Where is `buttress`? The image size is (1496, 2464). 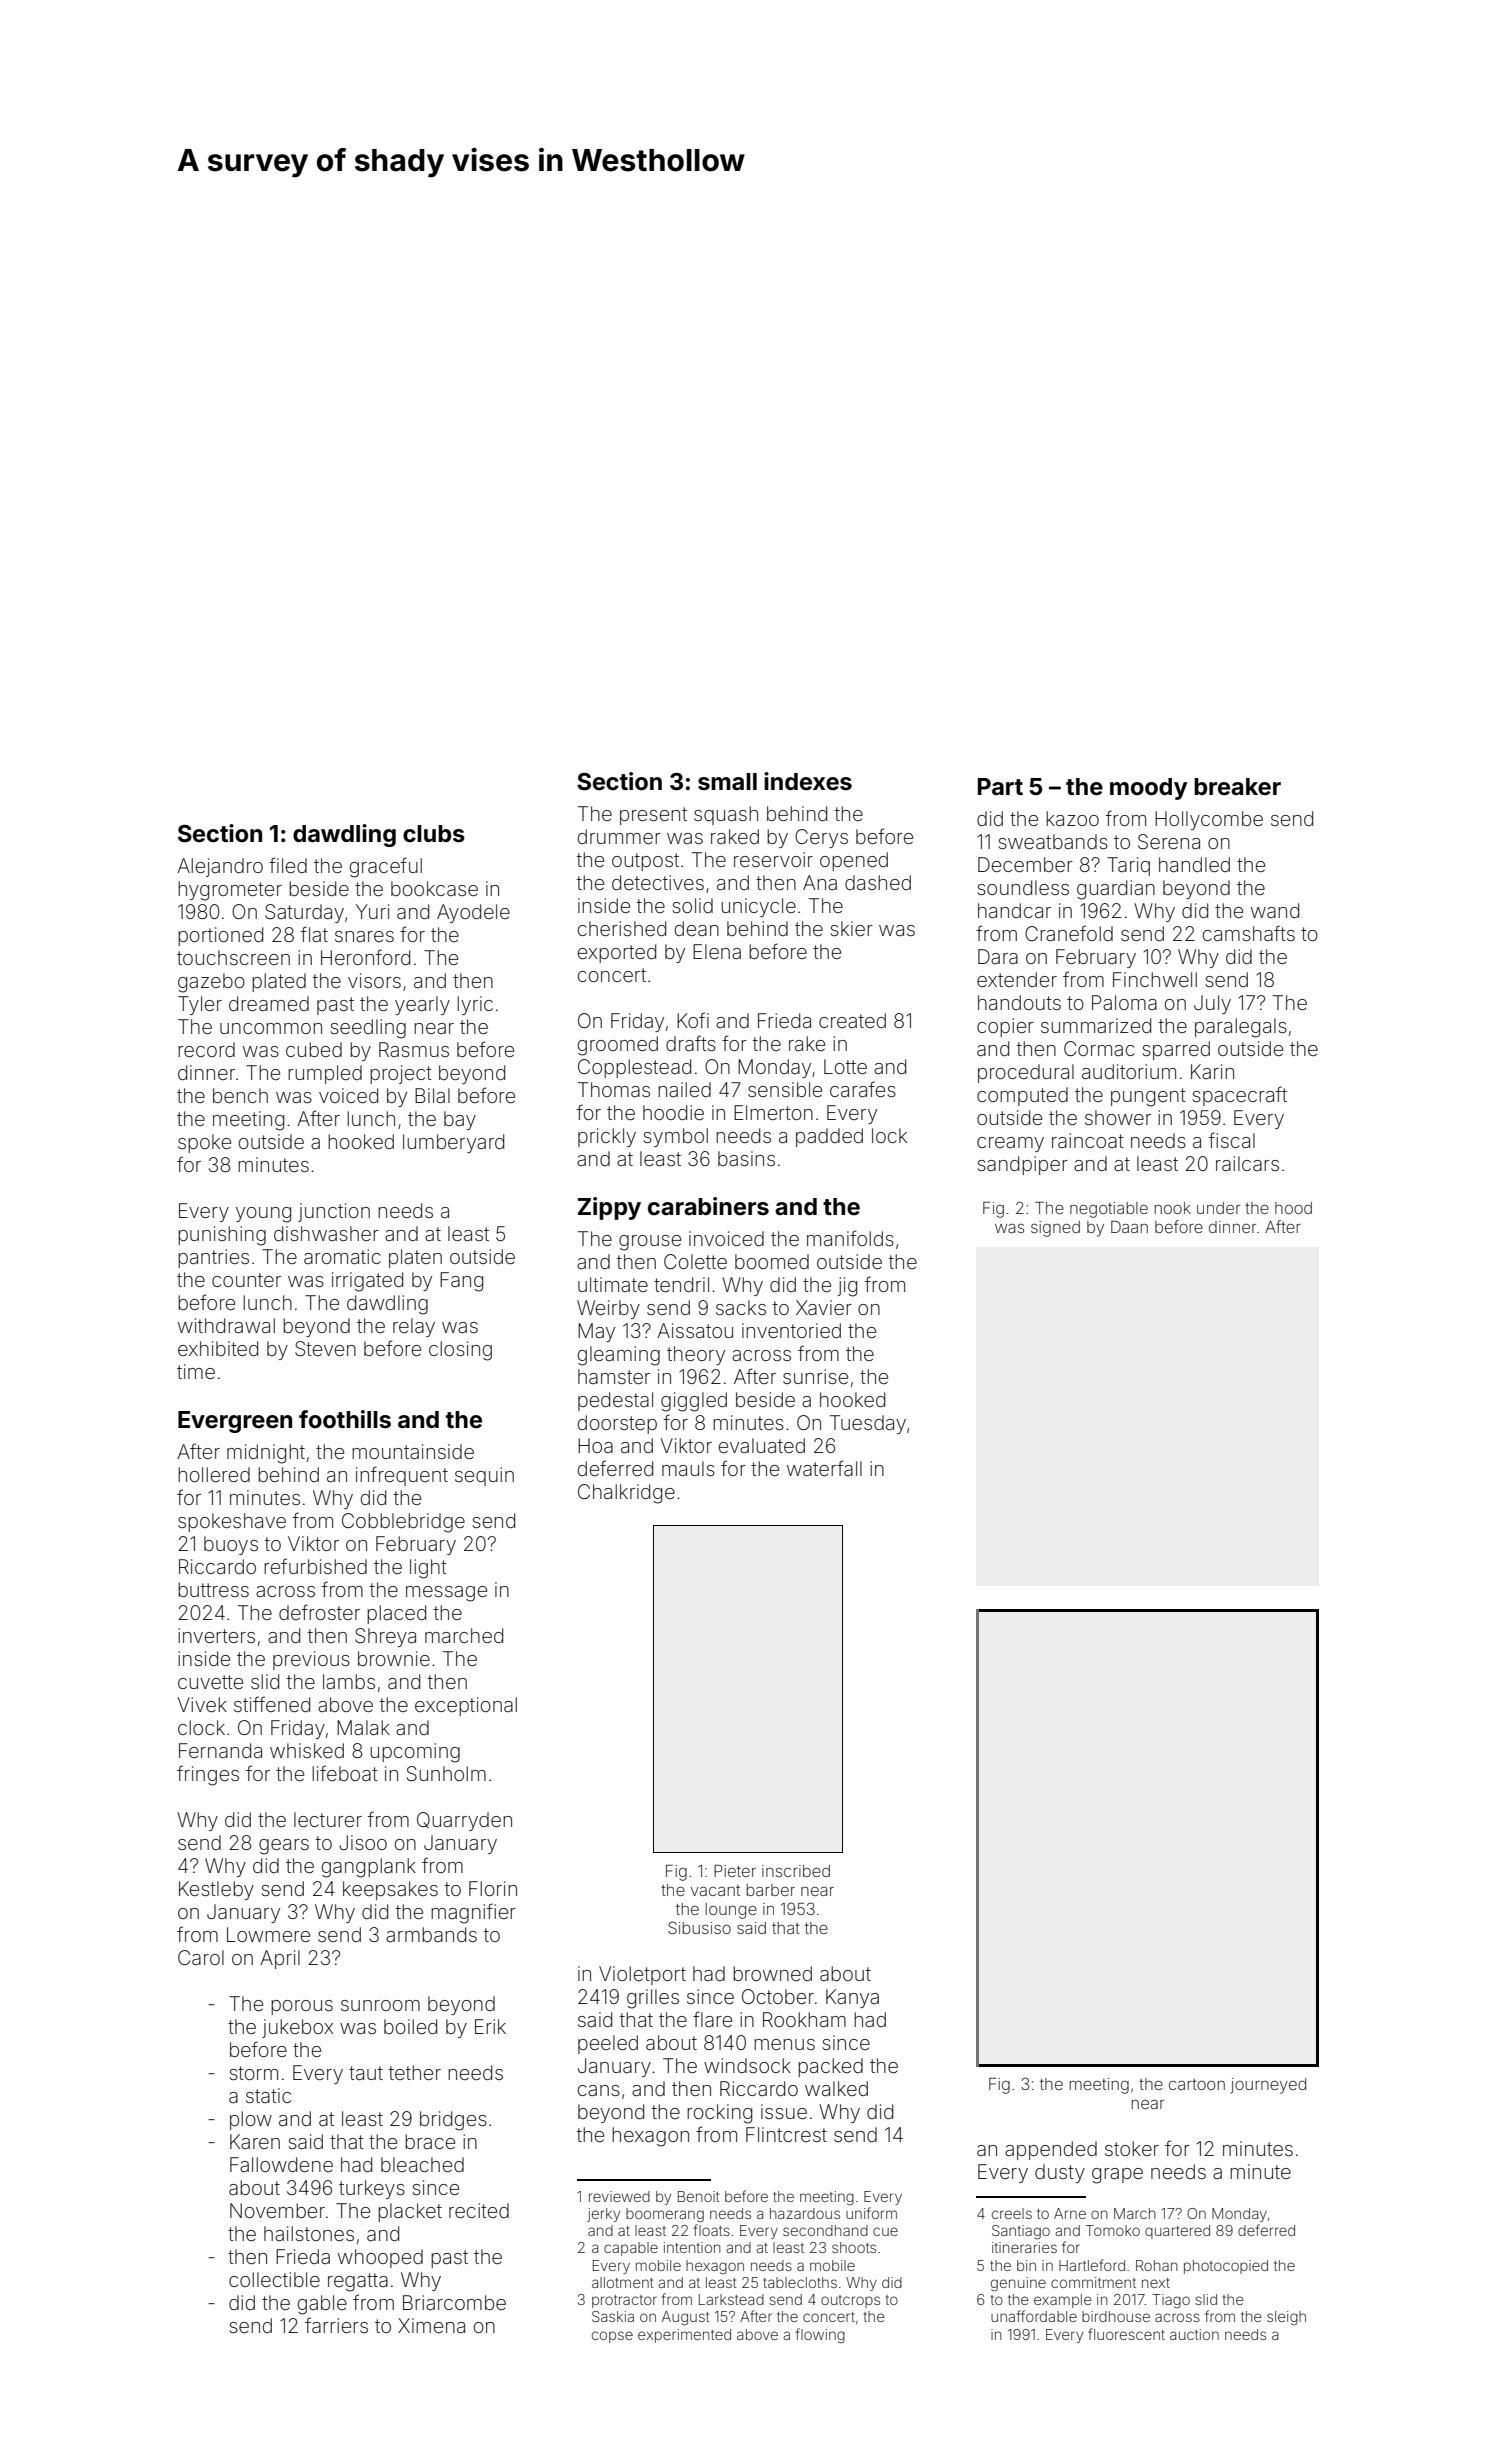
buttress is located at coordinates (213, 1589).
